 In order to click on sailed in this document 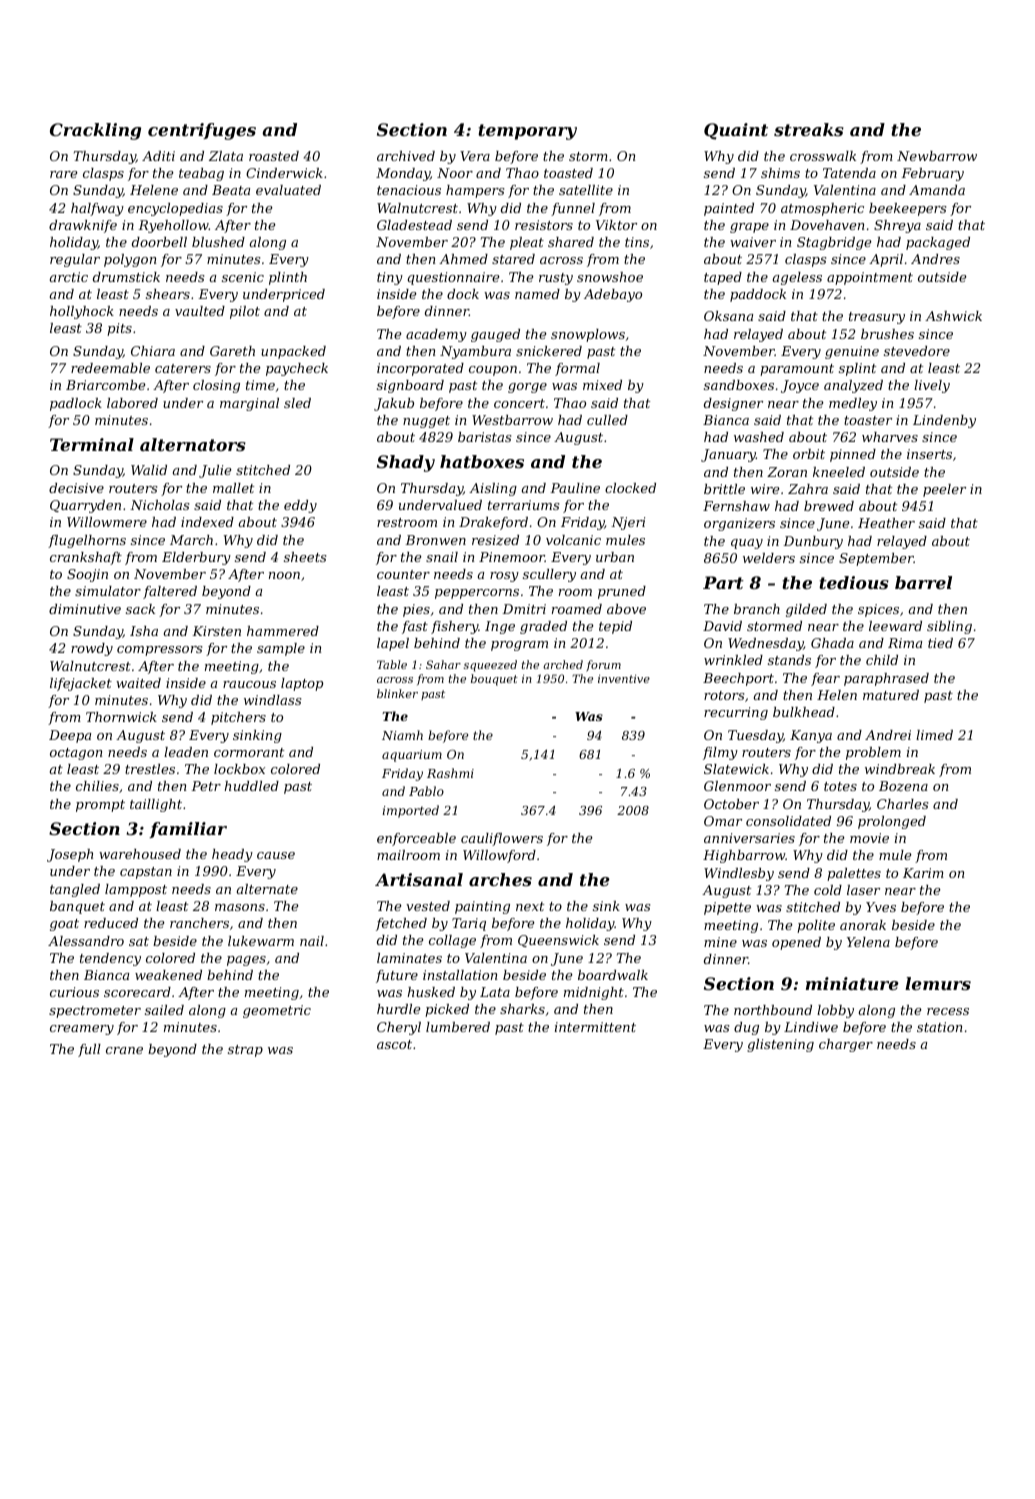, I will do `click(164, 1010)`.
